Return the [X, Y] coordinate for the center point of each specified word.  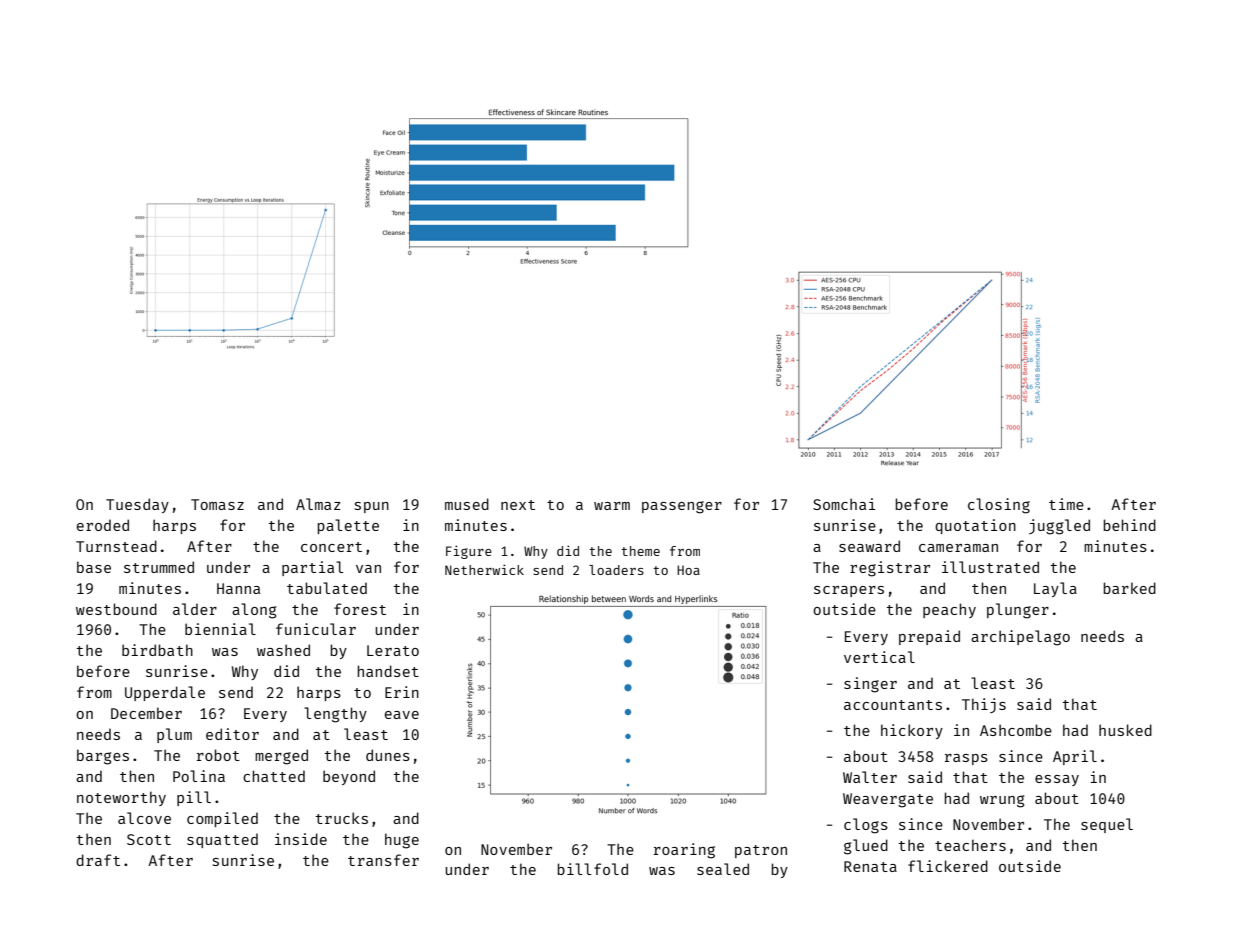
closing [999, 506]
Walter [870, 777]
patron [761, 851]
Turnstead [116, 546]
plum [174, 735]
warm [612, 506]
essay [1057, 780]
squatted [222, 840]
